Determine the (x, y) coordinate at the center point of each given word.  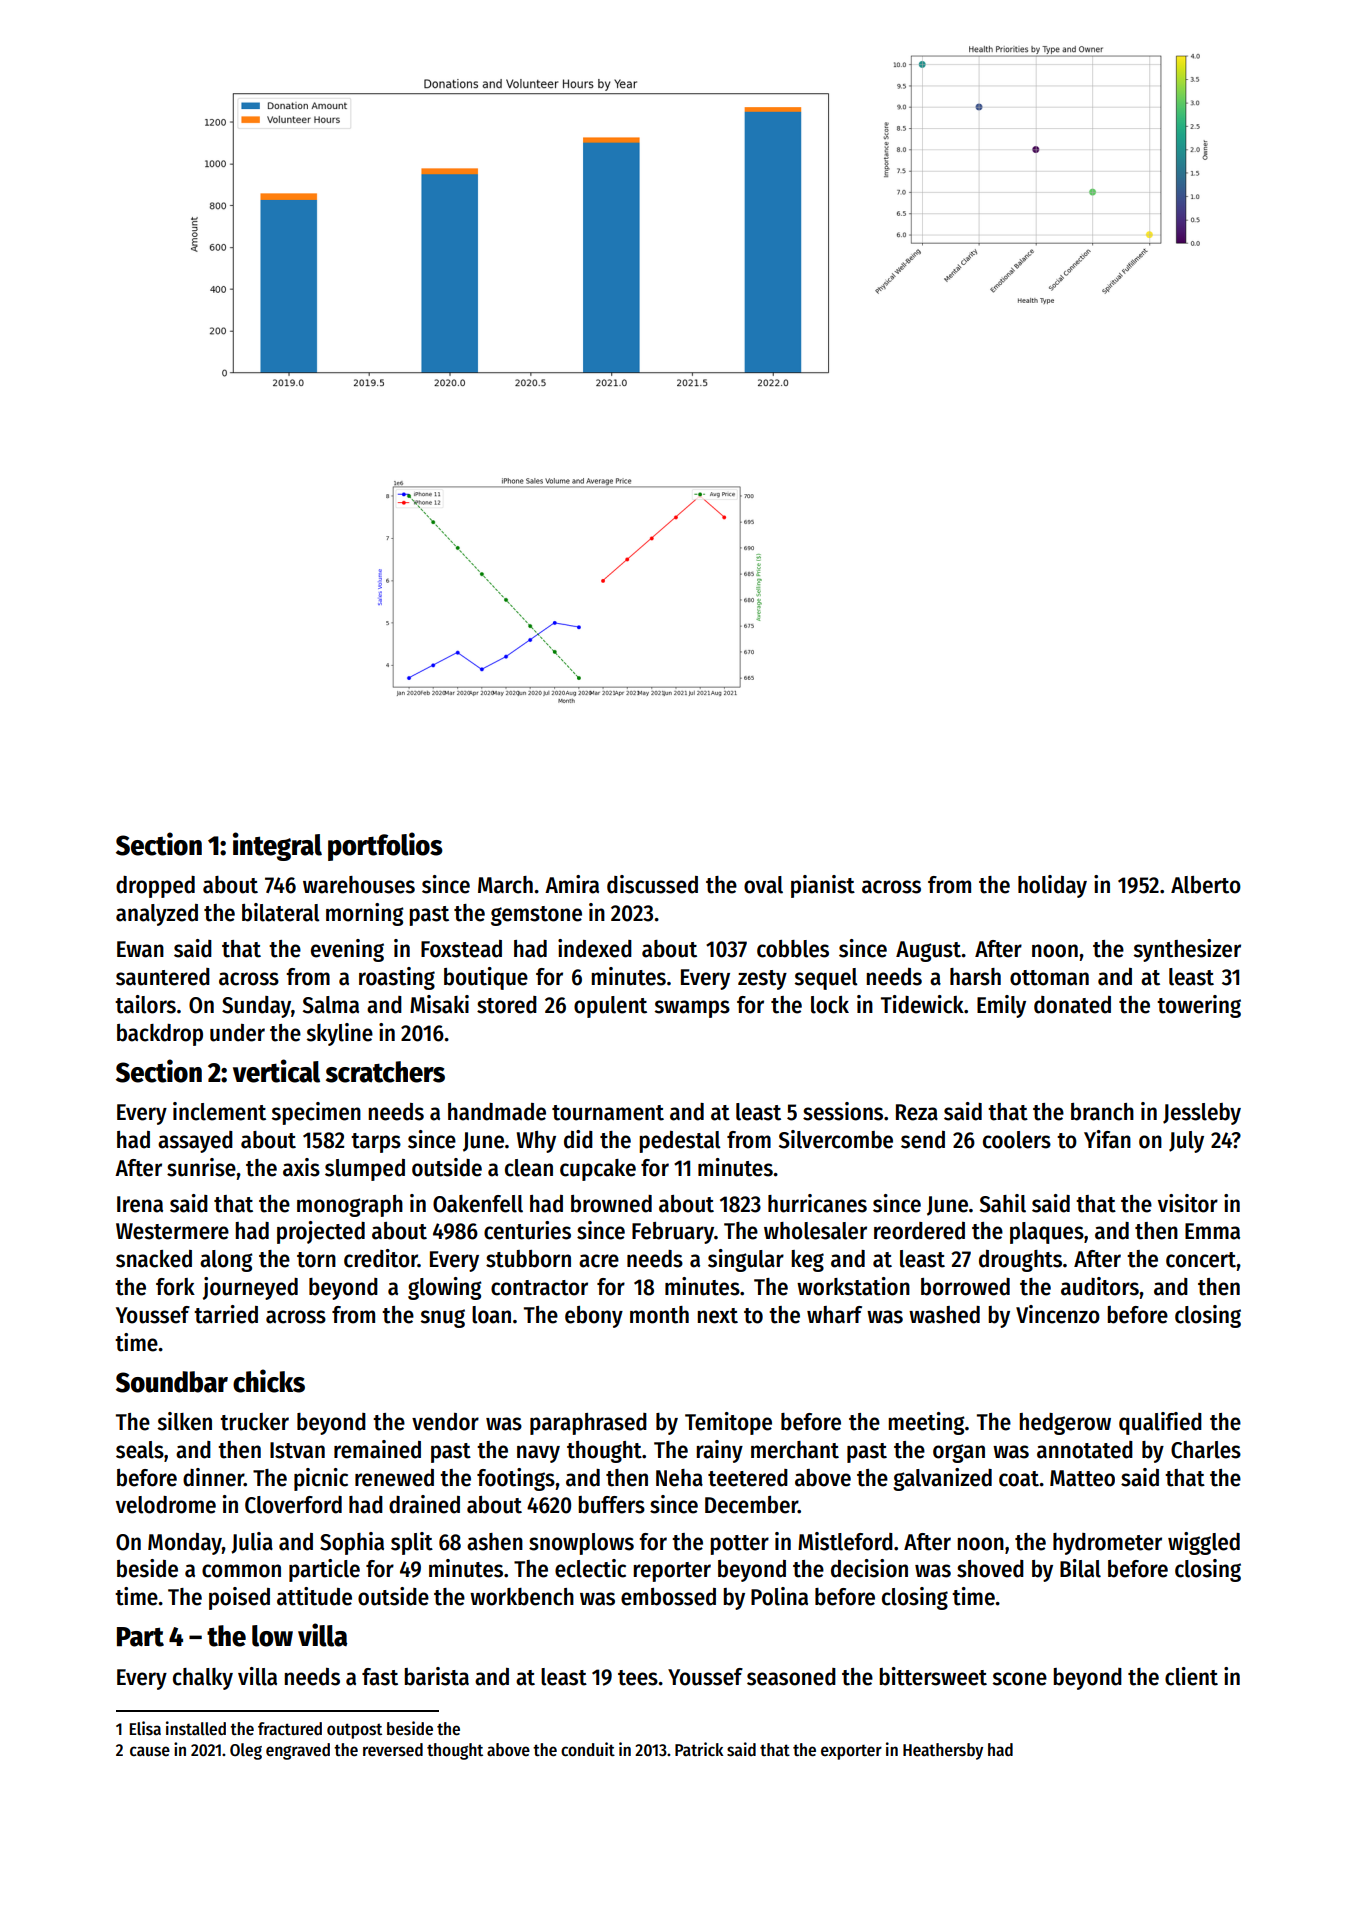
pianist (823, 886)
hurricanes (817, 1203)
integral (277, 846)
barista (436, 1676)
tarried (226, 1314)
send (923, 1140)
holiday (1052, 886)
